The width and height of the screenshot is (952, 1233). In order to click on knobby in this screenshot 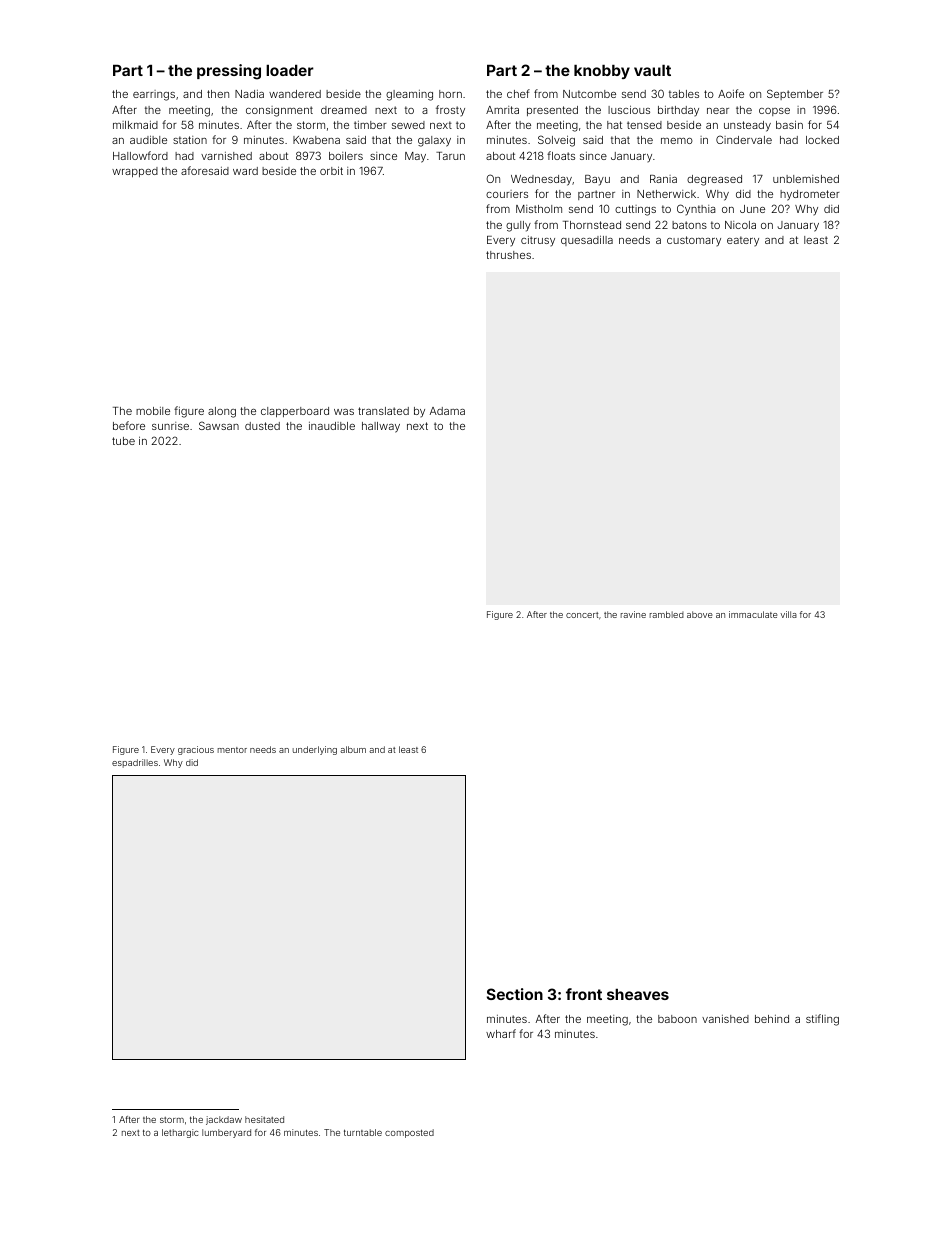, I will do `click(602, 72)`.
